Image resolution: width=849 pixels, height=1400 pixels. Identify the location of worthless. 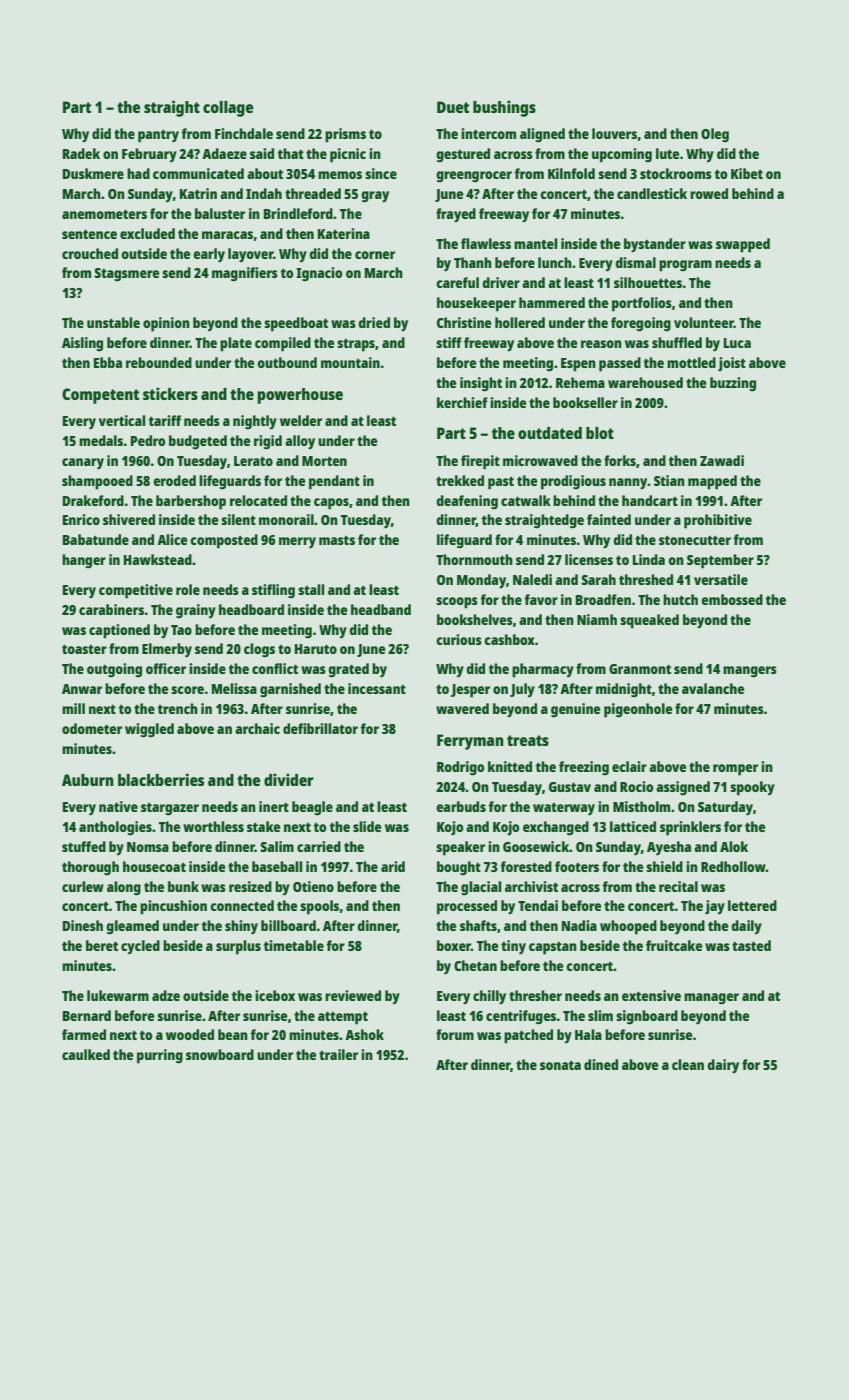
(213, 826).
